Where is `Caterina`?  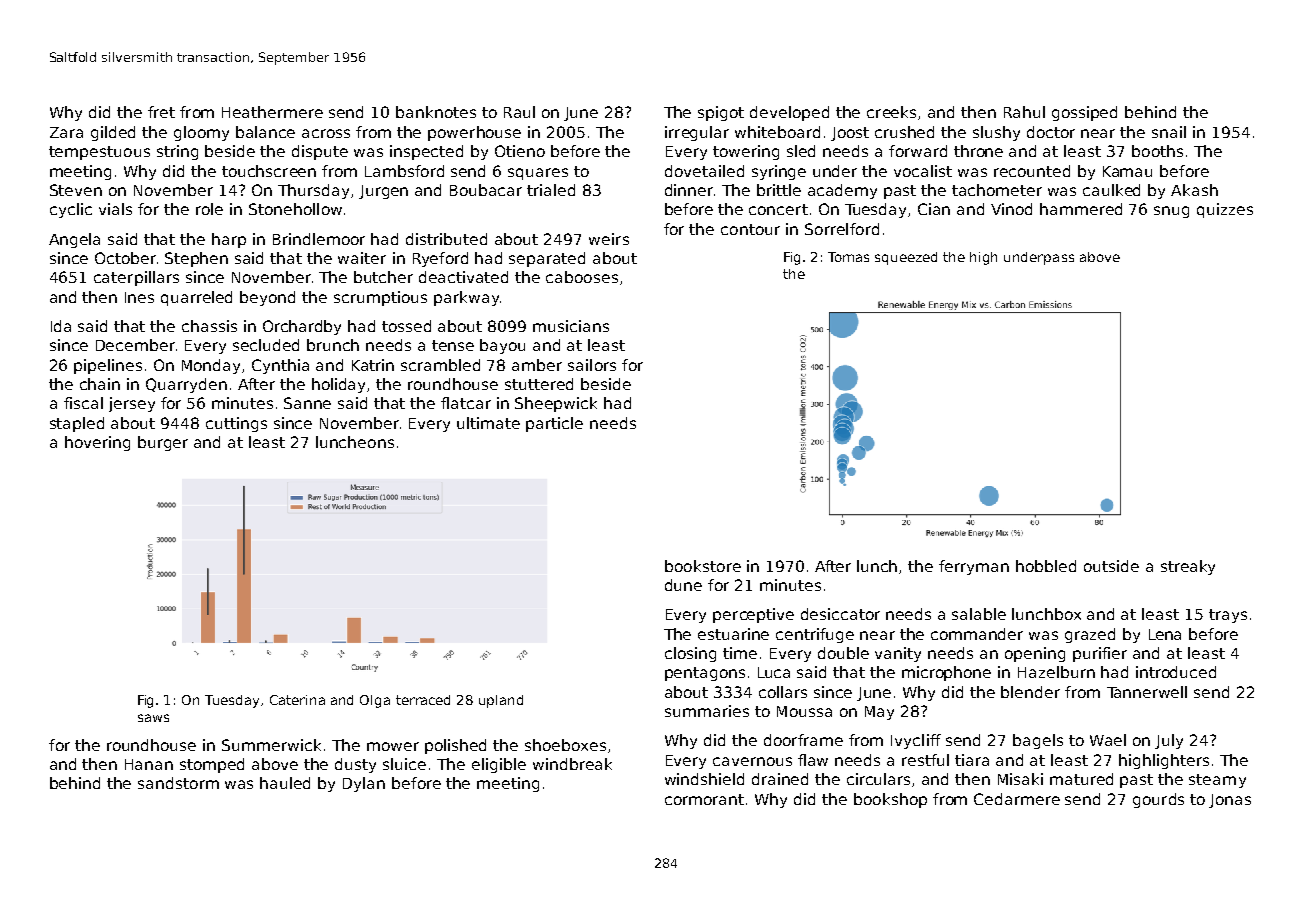 Caterina is located at coordinates (297, 700).
